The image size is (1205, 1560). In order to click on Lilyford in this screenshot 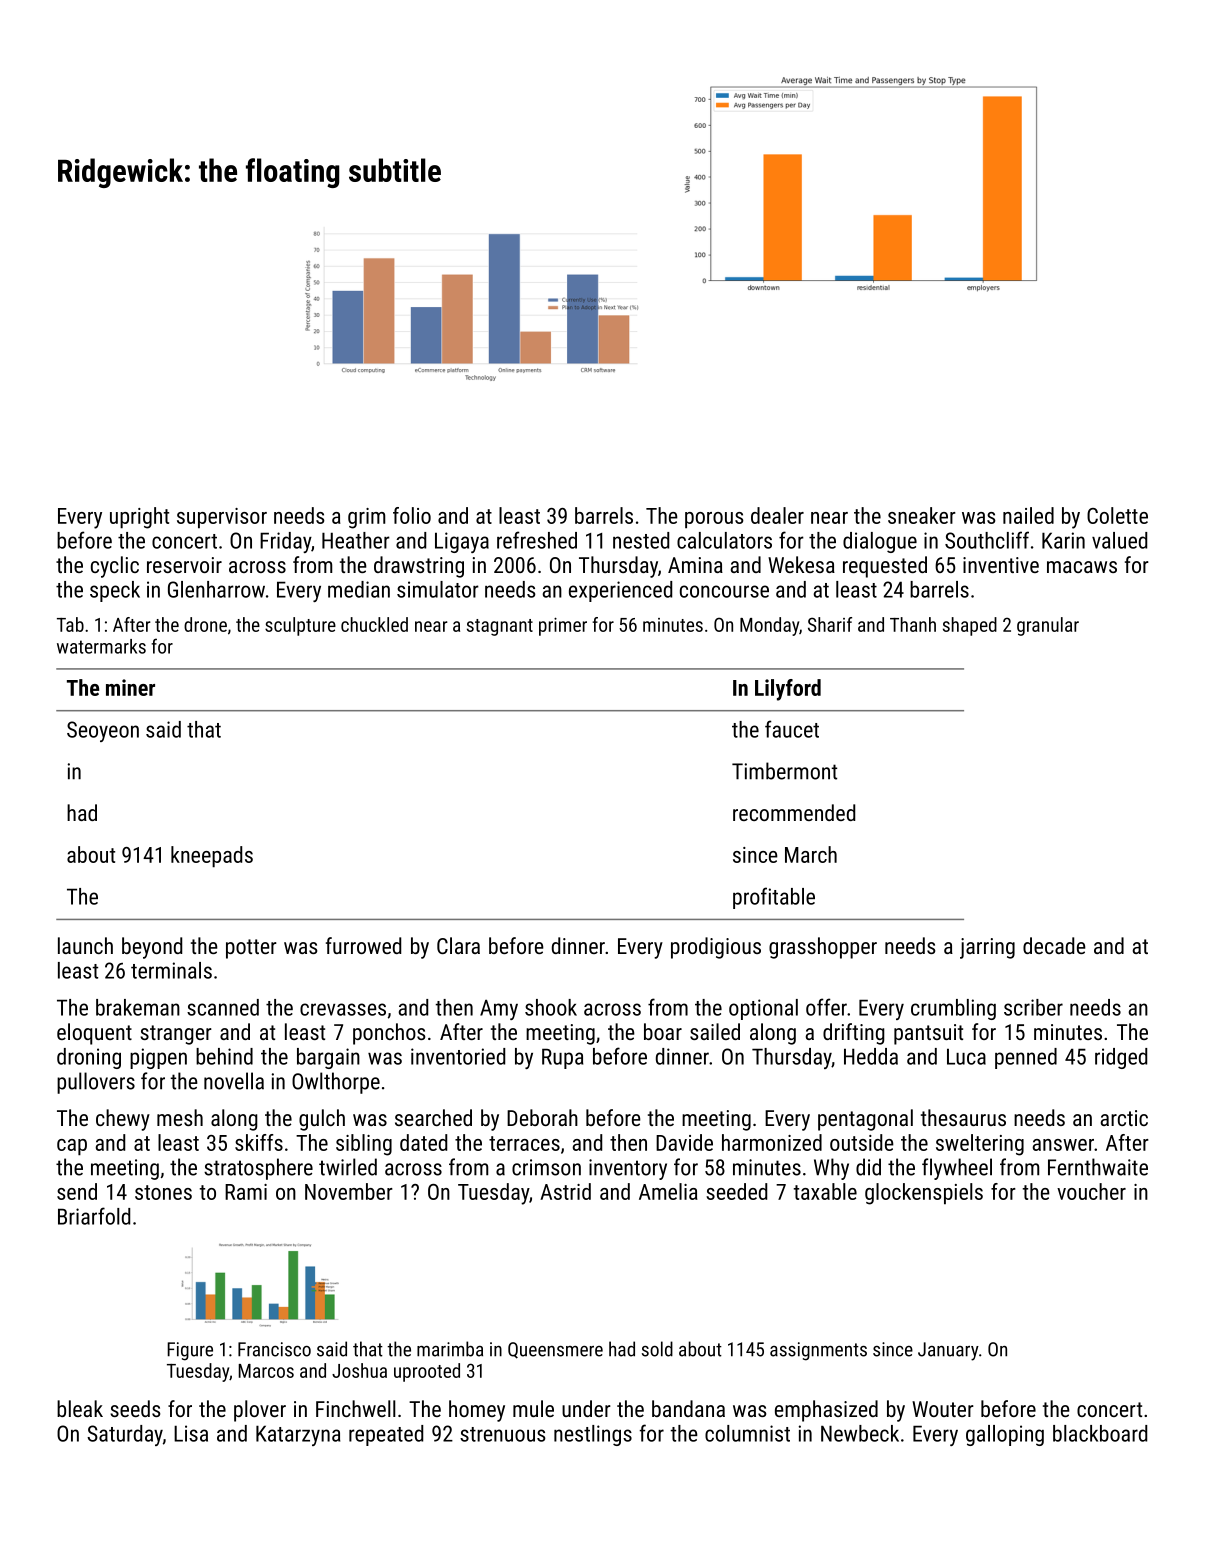, I will do `click(788, 690)`.
